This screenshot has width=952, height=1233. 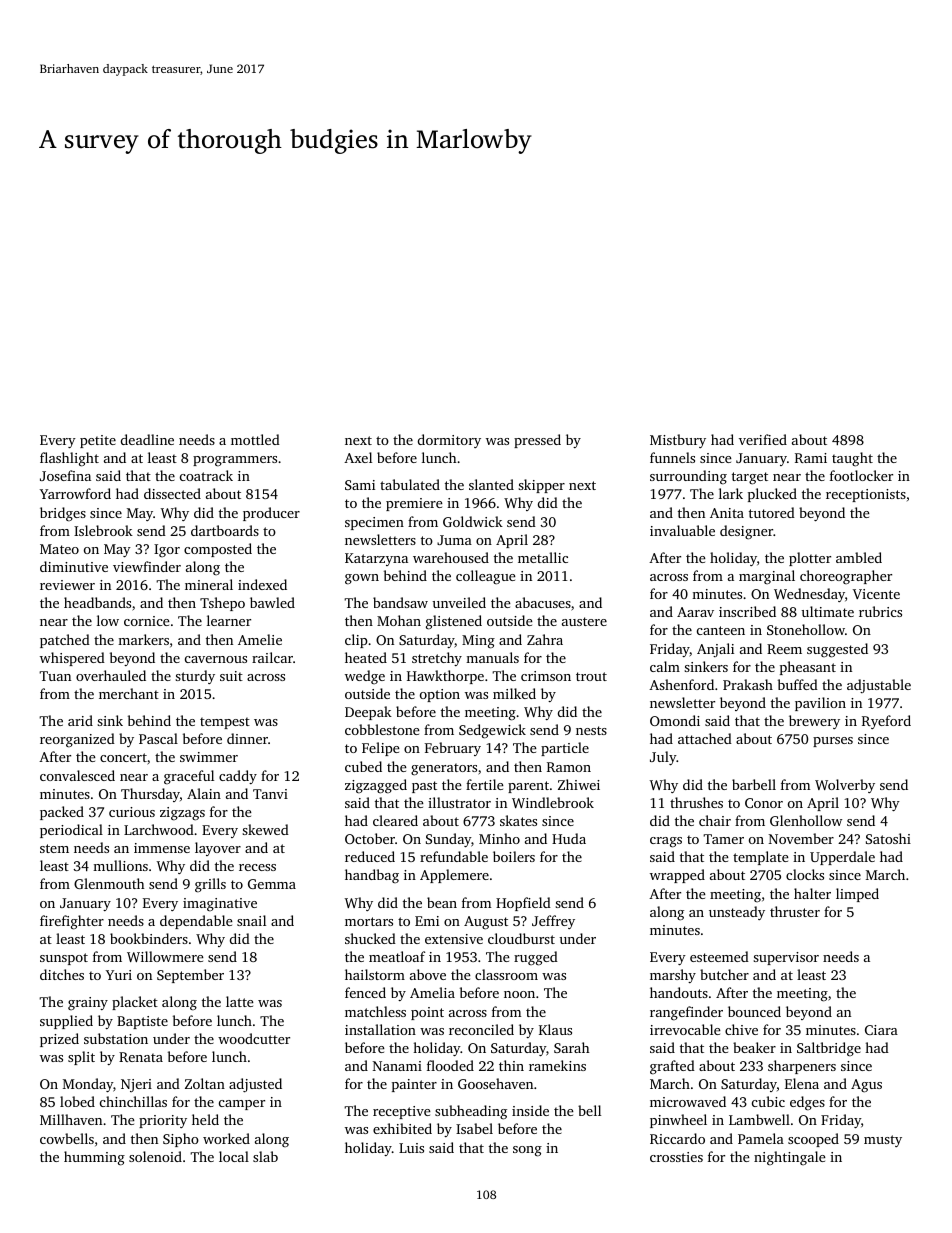 I want to click on slanted, so click(x=491, y=484).
